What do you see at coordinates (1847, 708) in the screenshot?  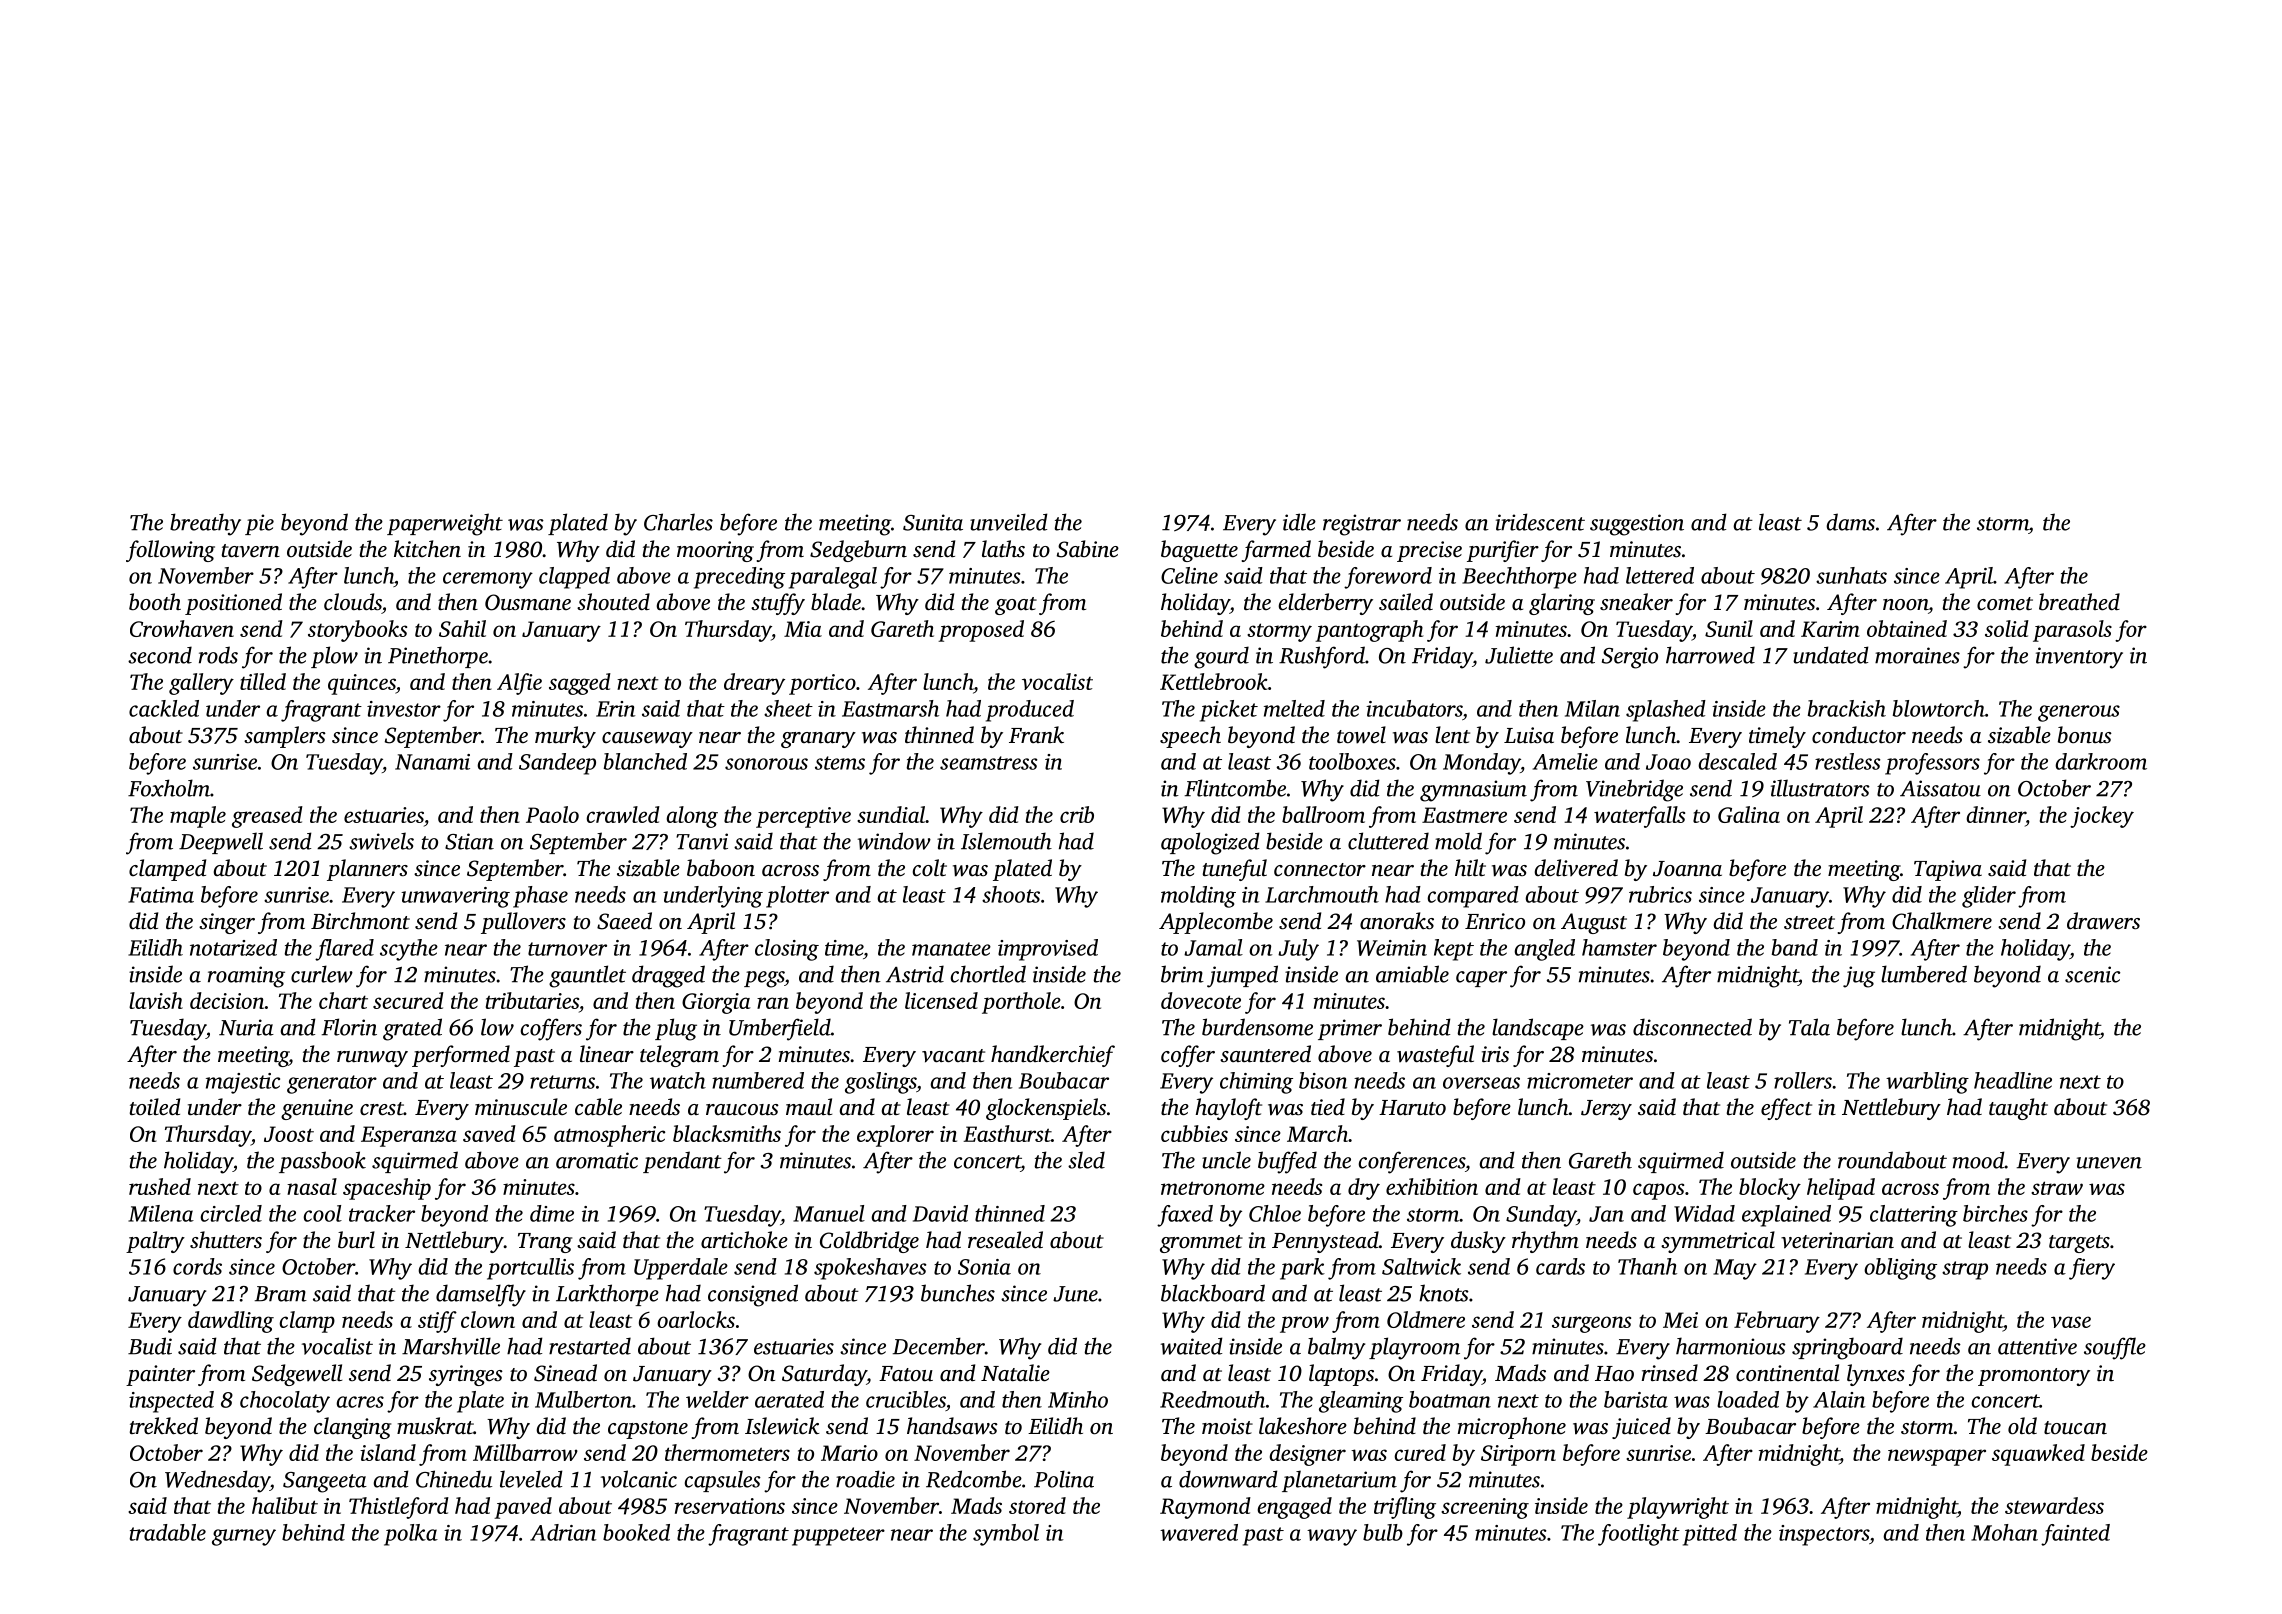 I see `brackish` at bounding box center [1847, 708].
